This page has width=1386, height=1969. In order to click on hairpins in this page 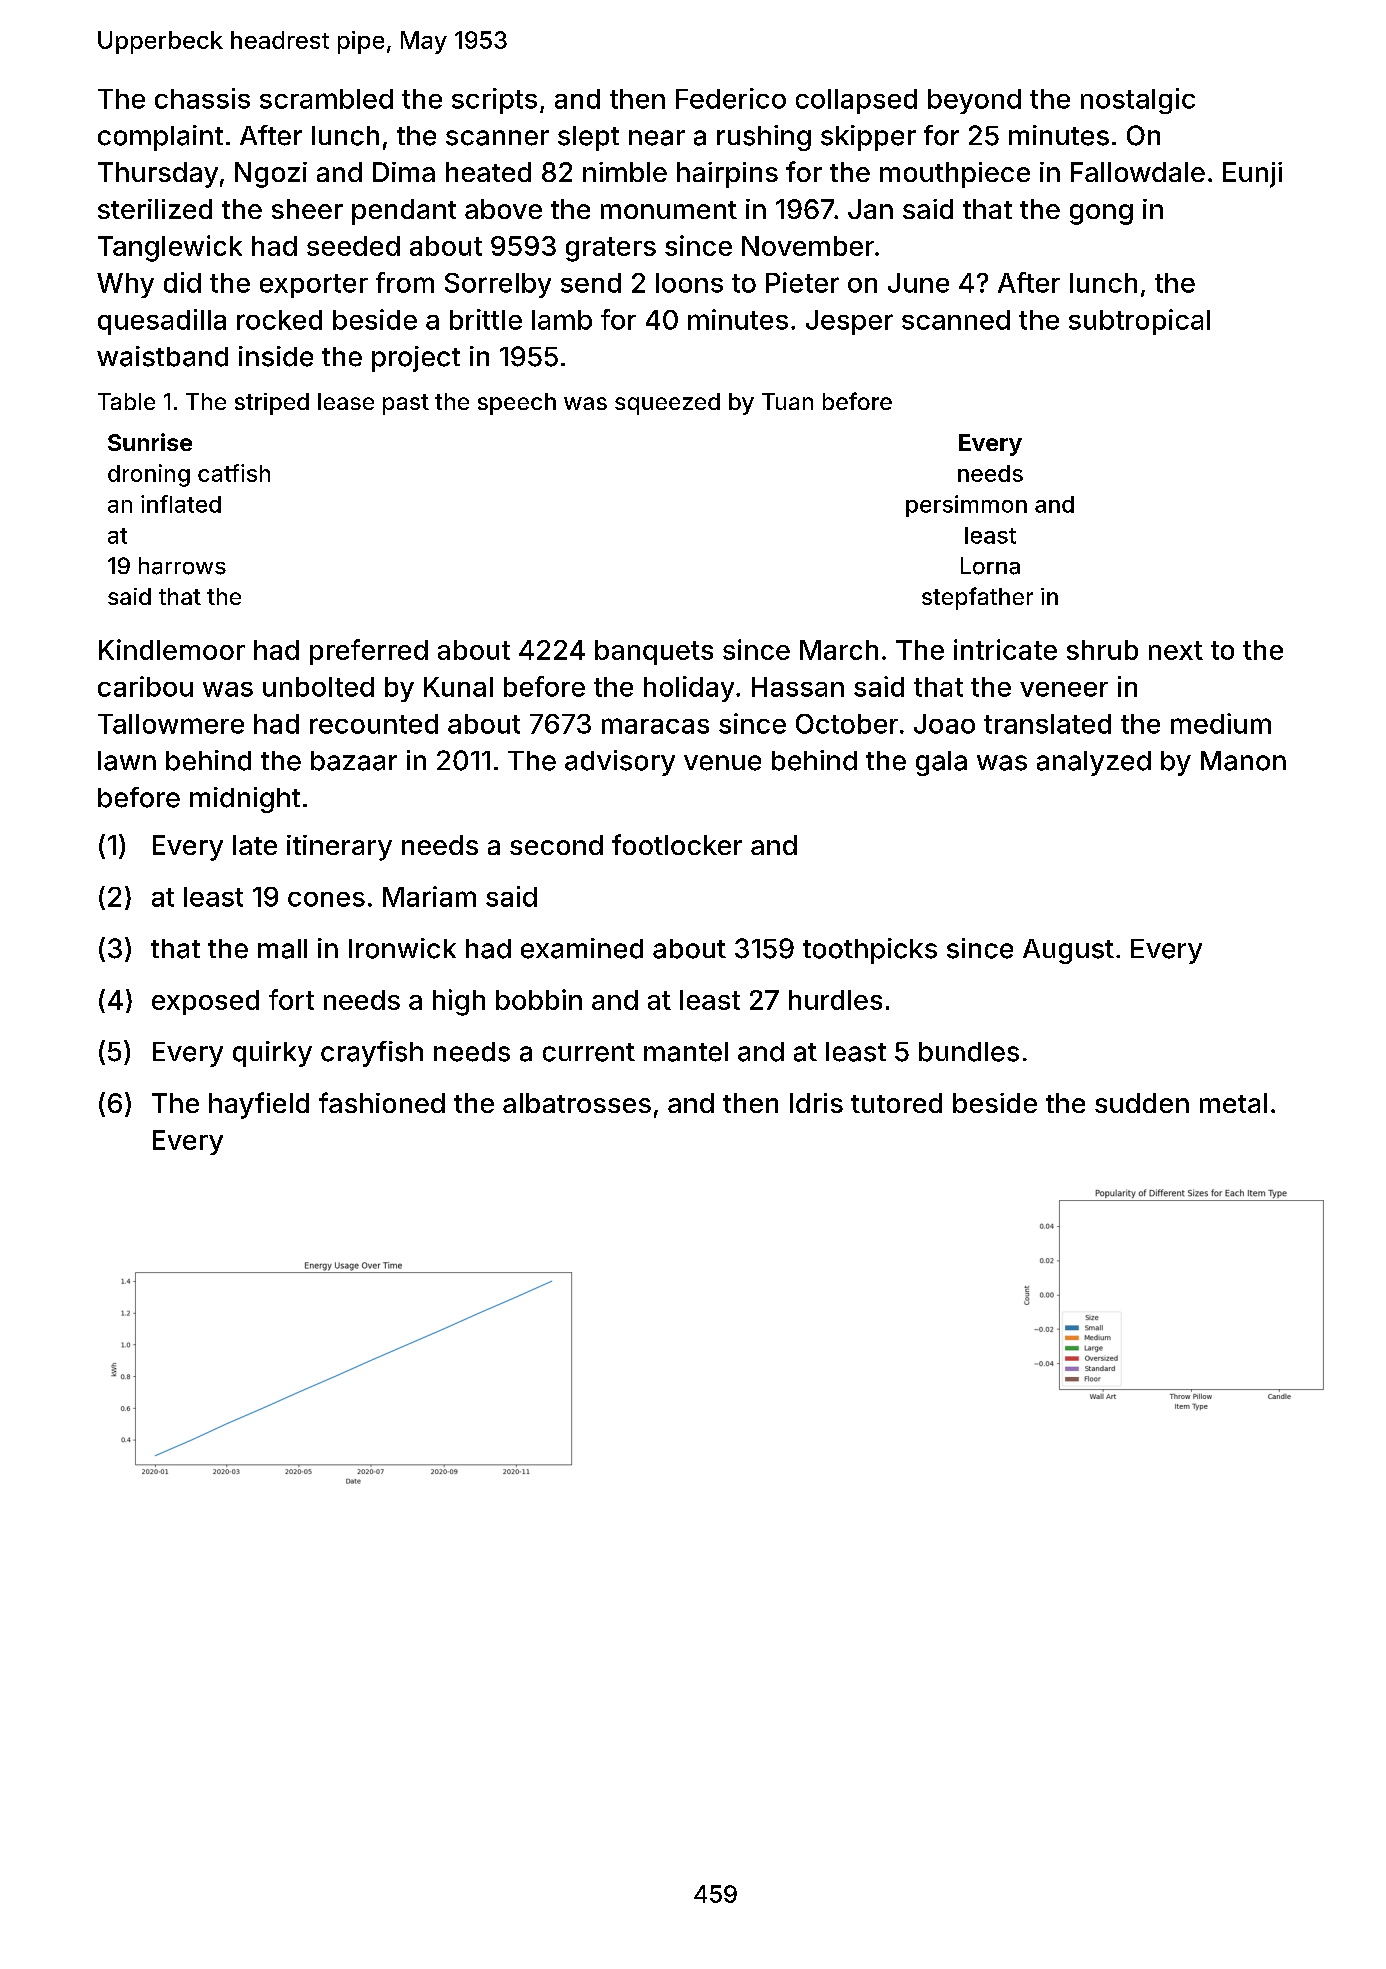, I will do `click(727, 175)`.
